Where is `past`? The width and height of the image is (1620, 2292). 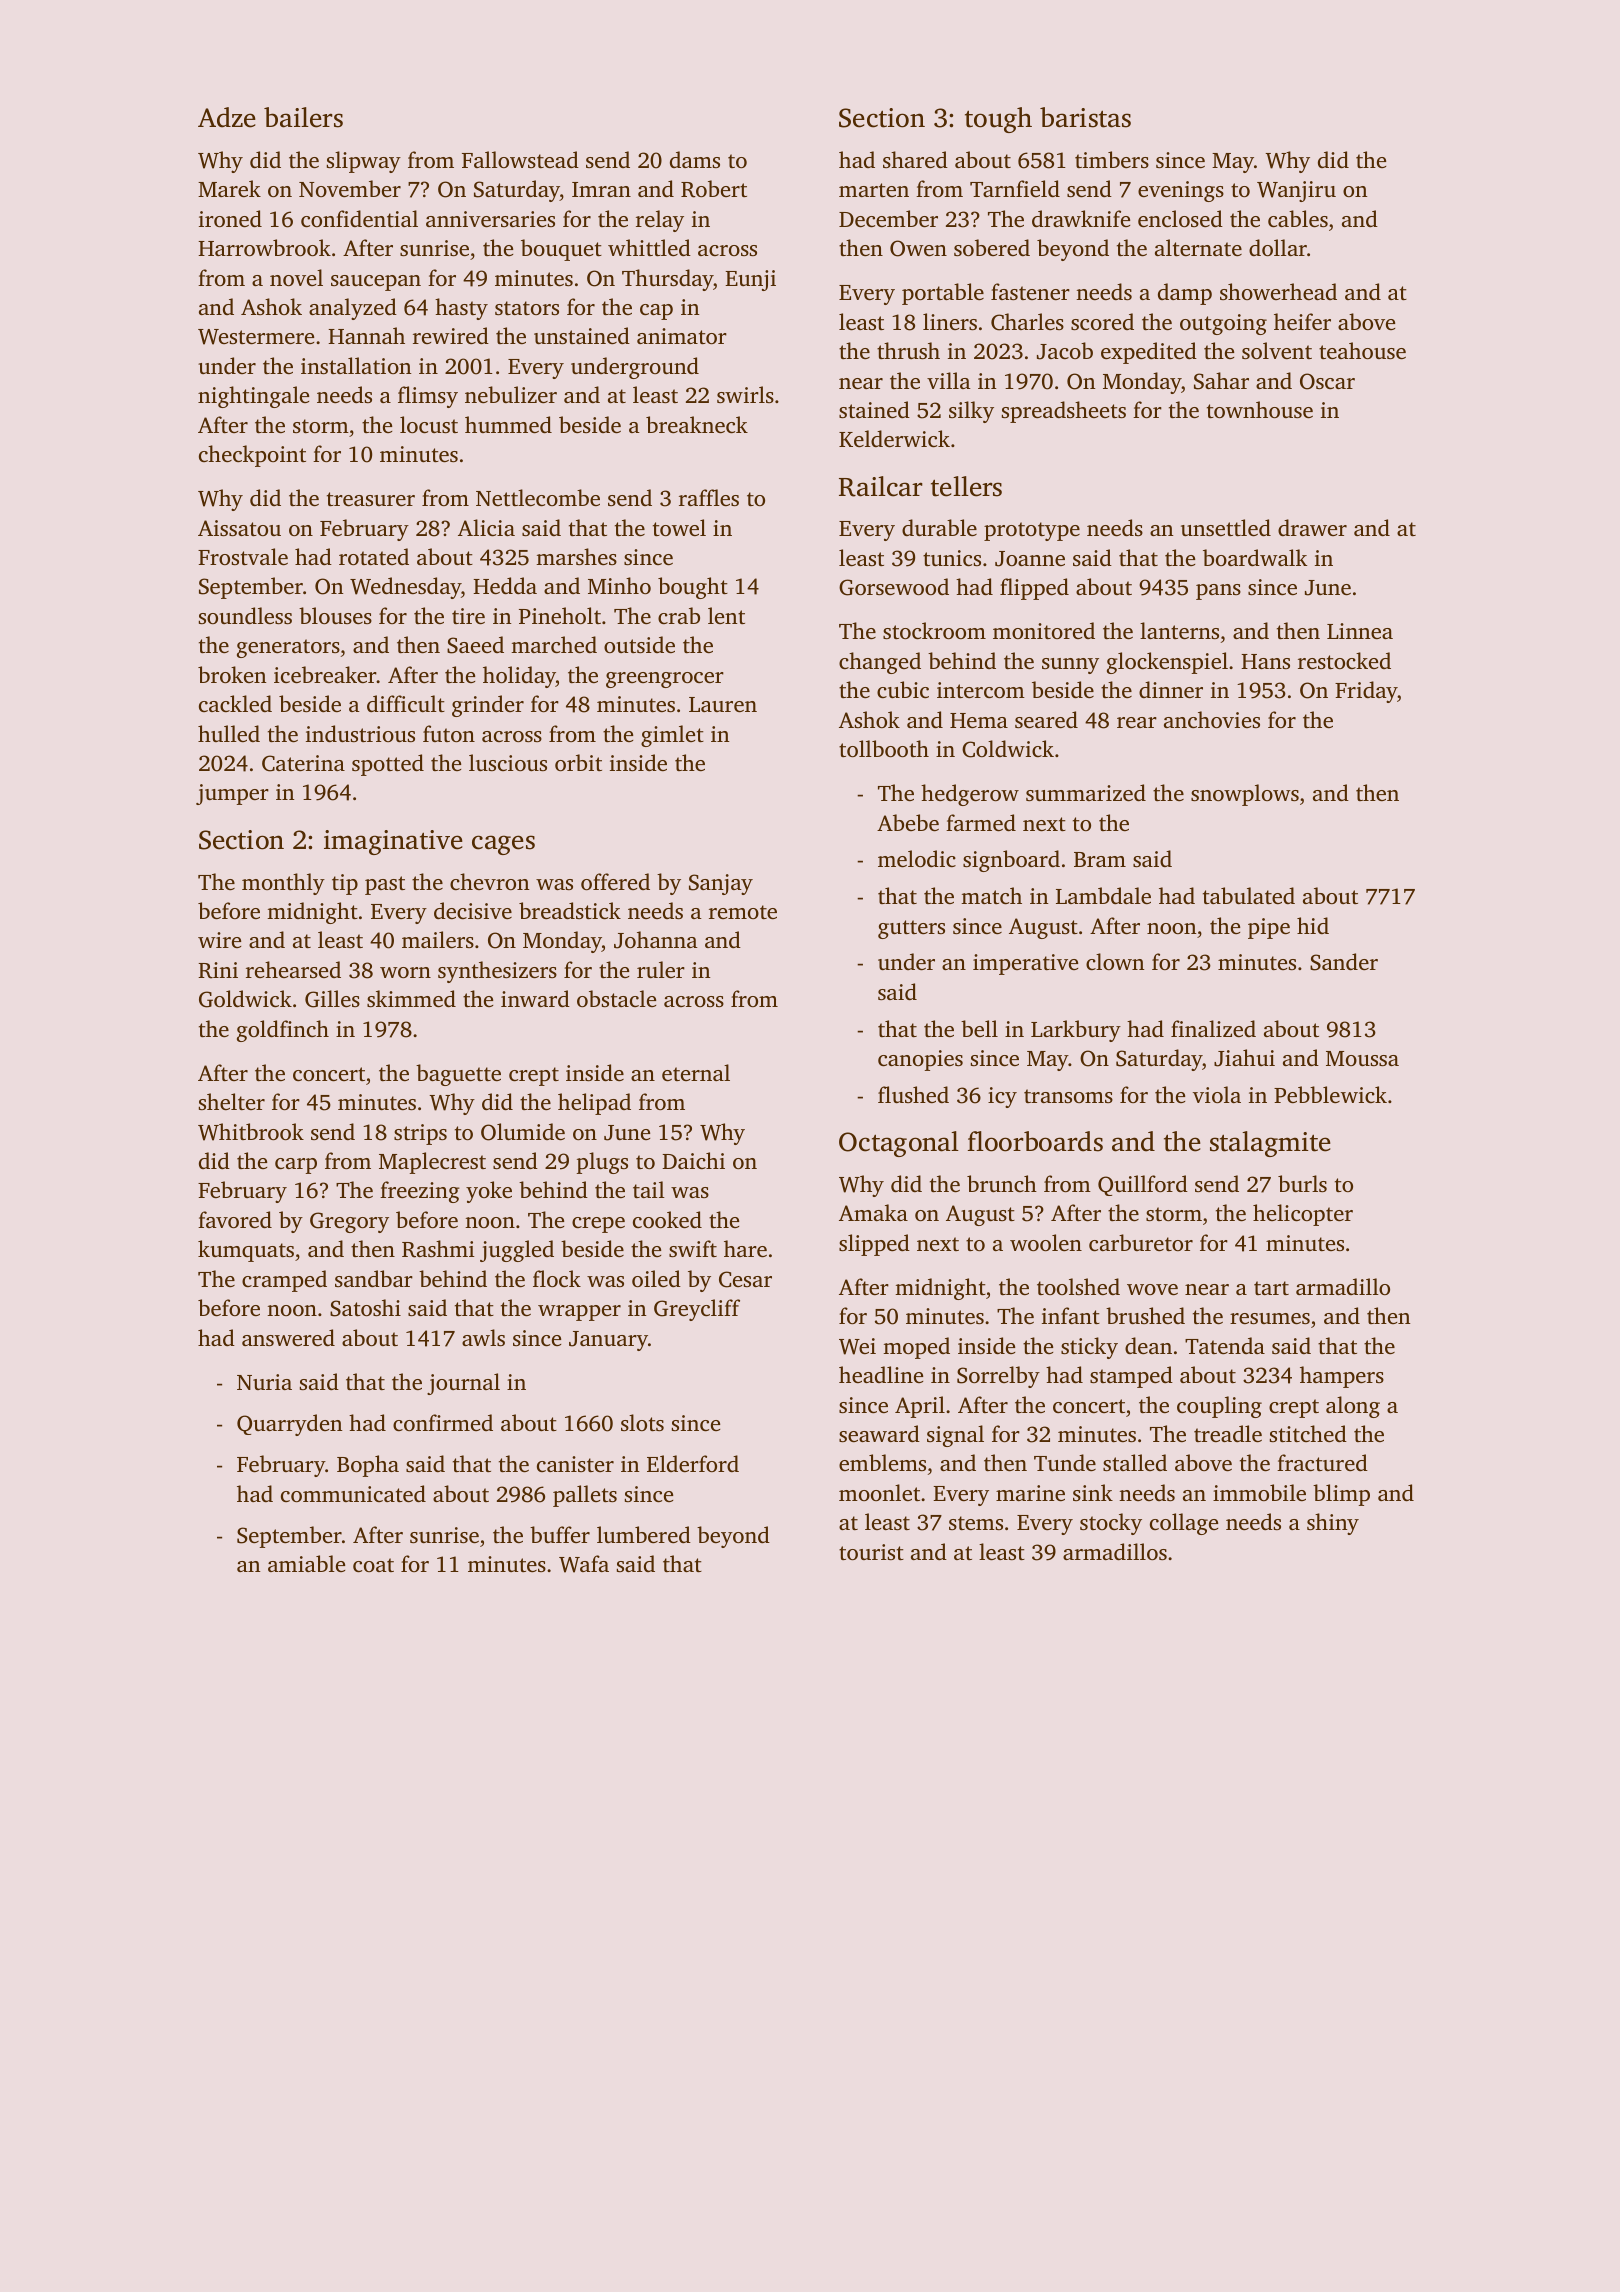
past is located at coordinates (385, 885).
